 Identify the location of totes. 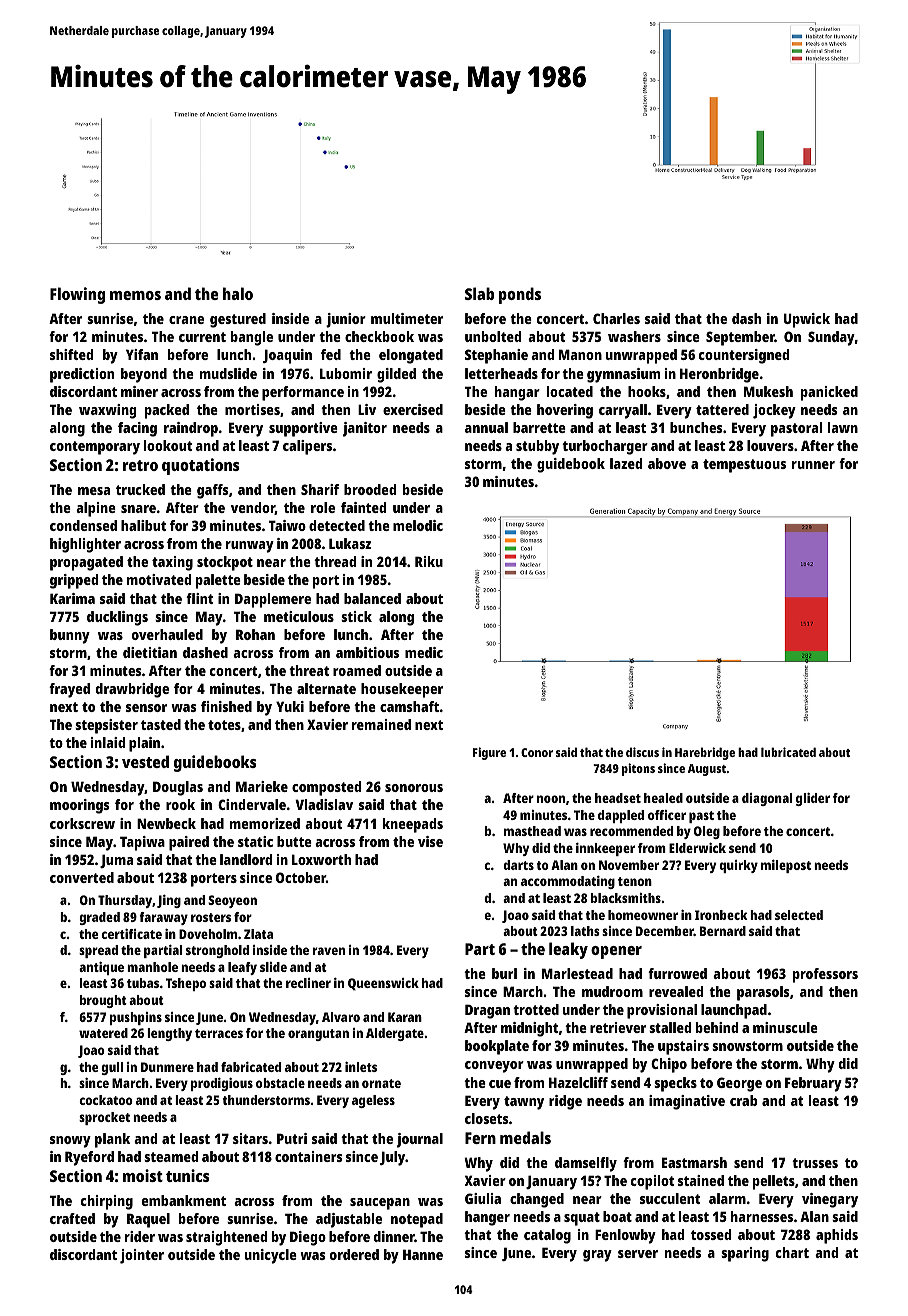
(224, 725).
